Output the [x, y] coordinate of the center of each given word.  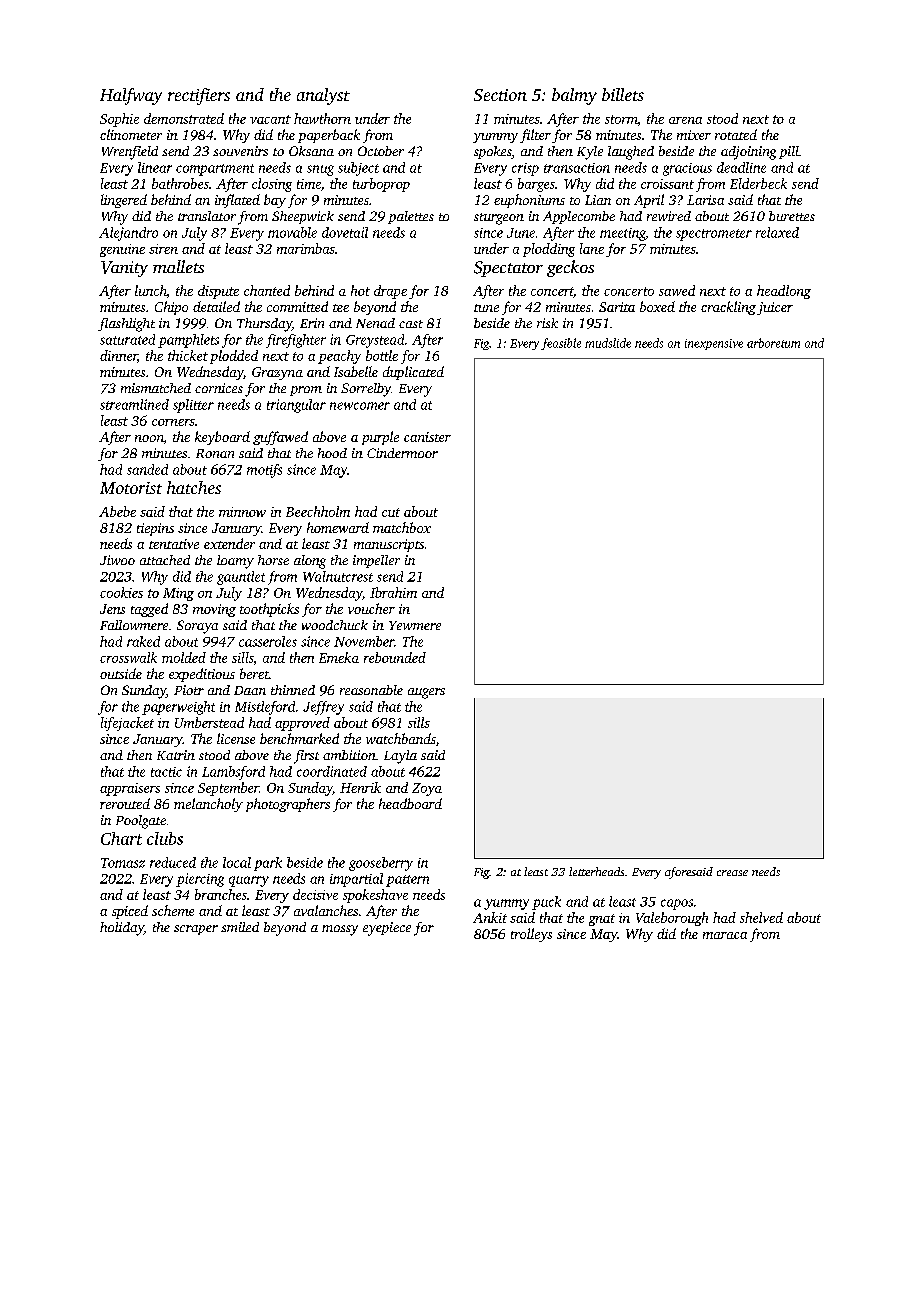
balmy [574, 96]
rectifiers [199, 96]
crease [732, 873]
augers [426, 693]
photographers [288, 805]
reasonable [371, 690]
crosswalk [128, 657]
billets [623, 94]
